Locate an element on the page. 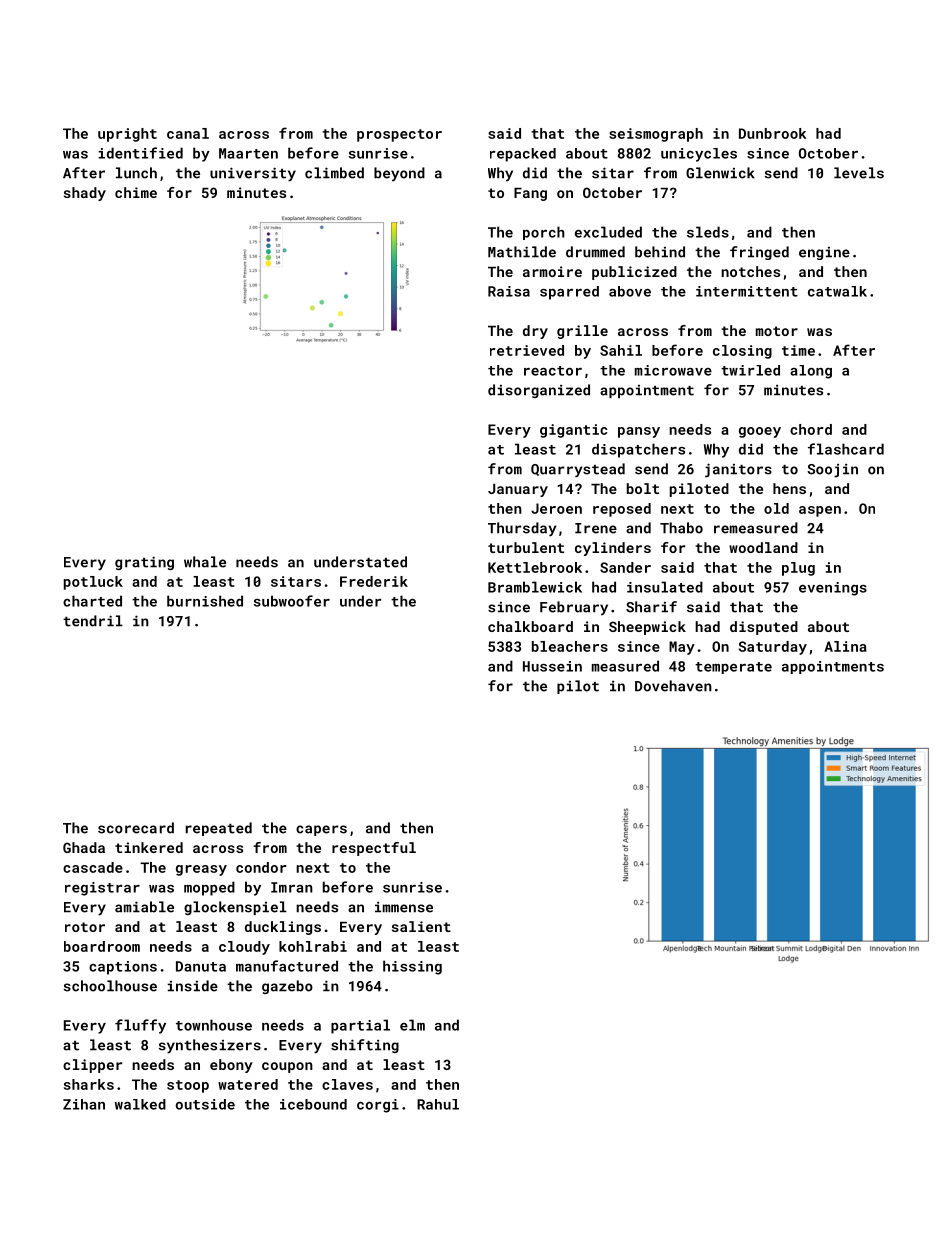  grating is located at coordinates (144, 563).
